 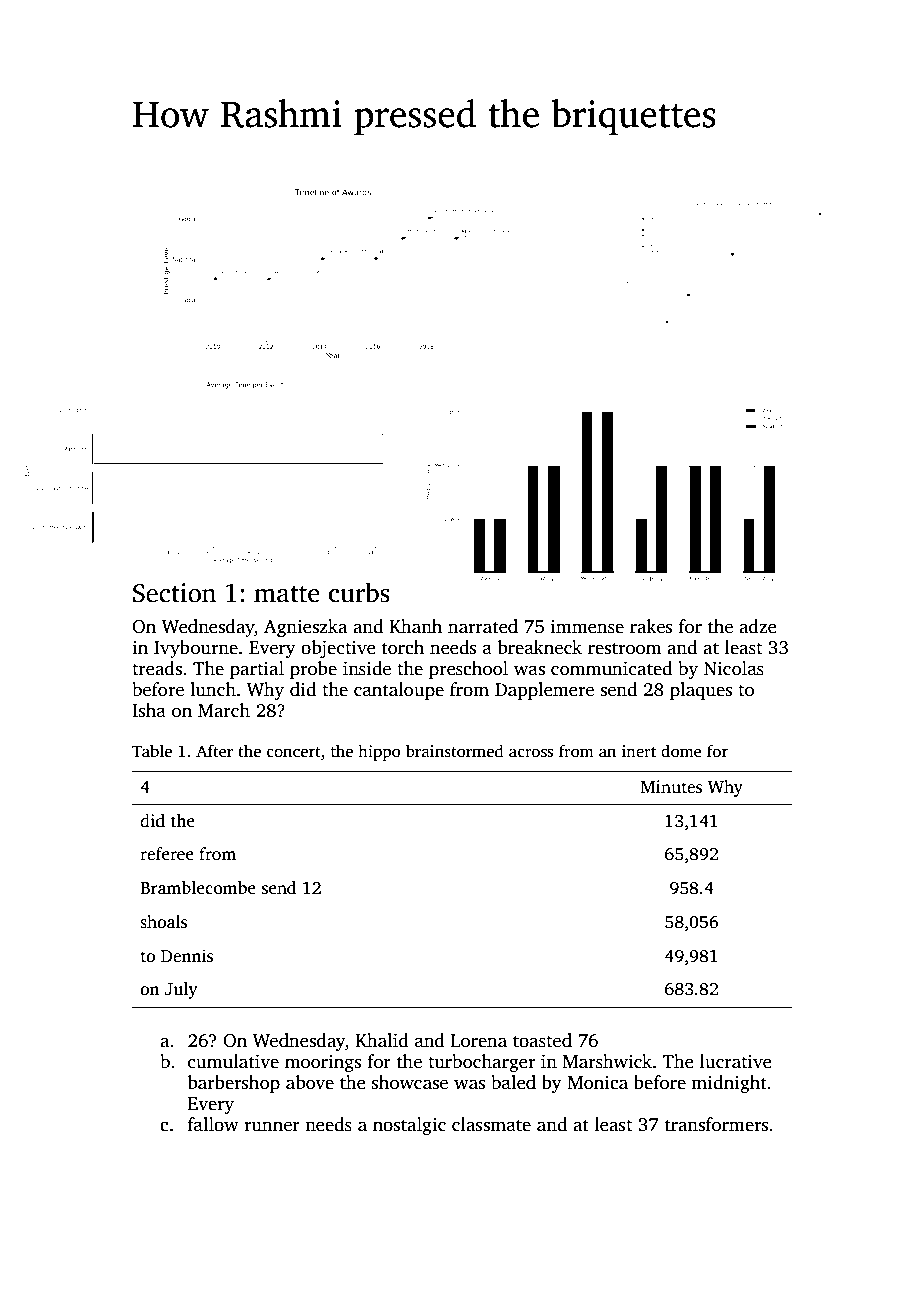 What do you see at coordinates (163, 922) in the document?
I see `shoals` at bounding box center [163, 922].
